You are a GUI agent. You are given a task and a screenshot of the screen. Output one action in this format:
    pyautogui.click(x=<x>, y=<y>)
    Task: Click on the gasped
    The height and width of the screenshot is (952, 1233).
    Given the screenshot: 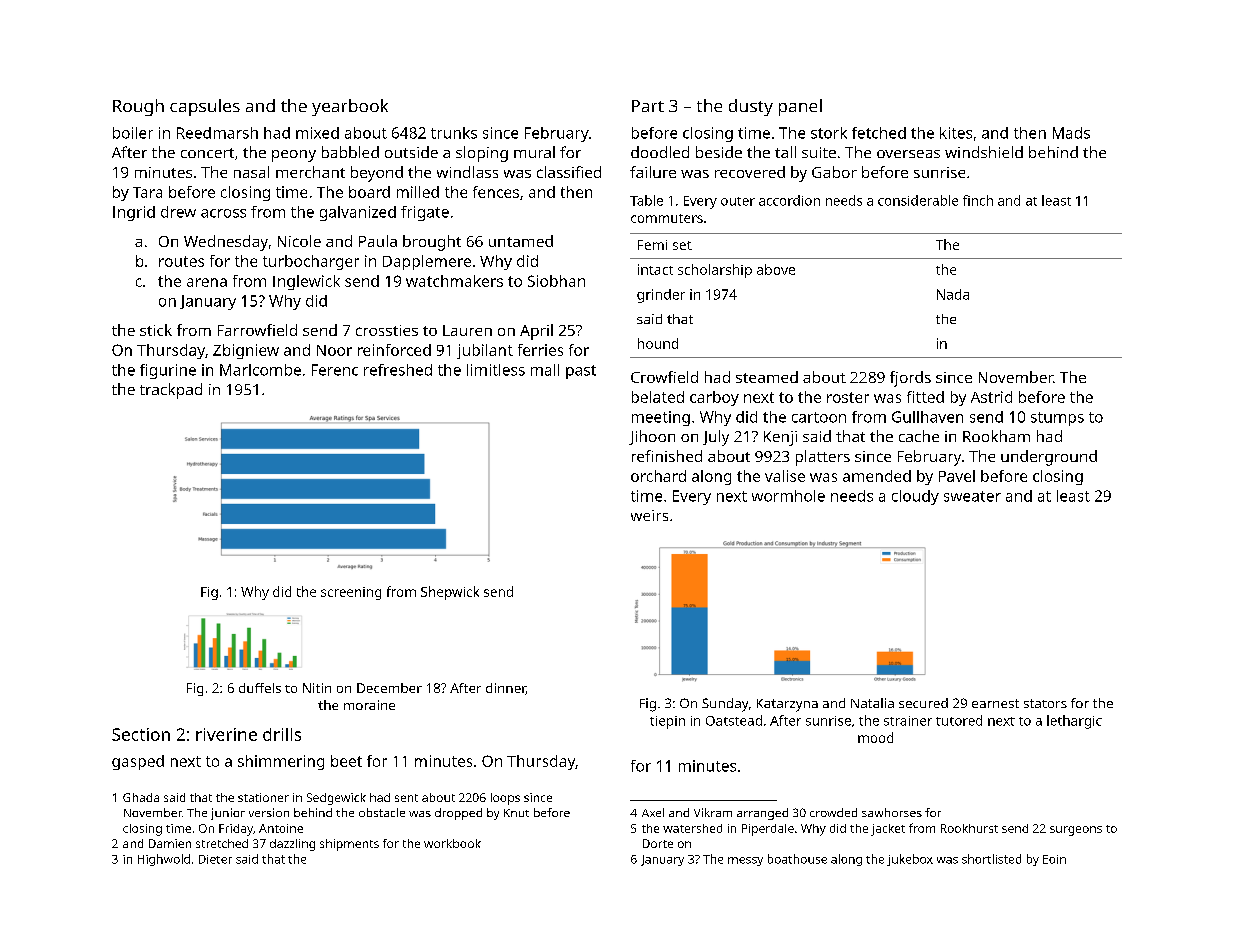 What is the action you would take?
    pyautogui.click(x=138, y=762)
